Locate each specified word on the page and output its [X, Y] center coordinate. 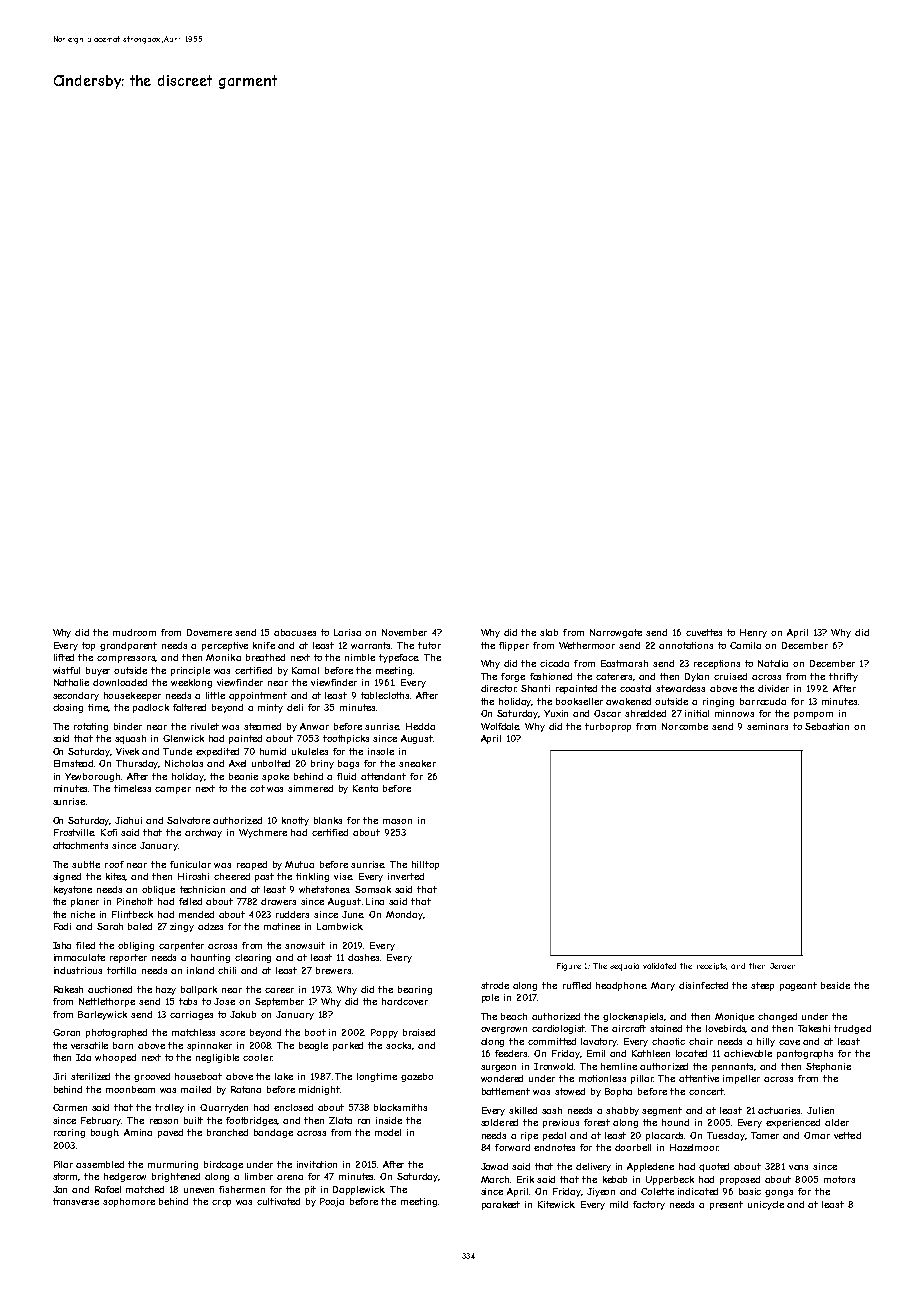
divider [773, 688]
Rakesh [68, 989]
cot [257, 788]
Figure [569, 967]
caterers [615, 677]
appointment [258, 696]
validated [659, 966]
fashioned [551, 676]
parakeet [501, 1205]
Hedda [420, 726]
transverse [76, 1201]
